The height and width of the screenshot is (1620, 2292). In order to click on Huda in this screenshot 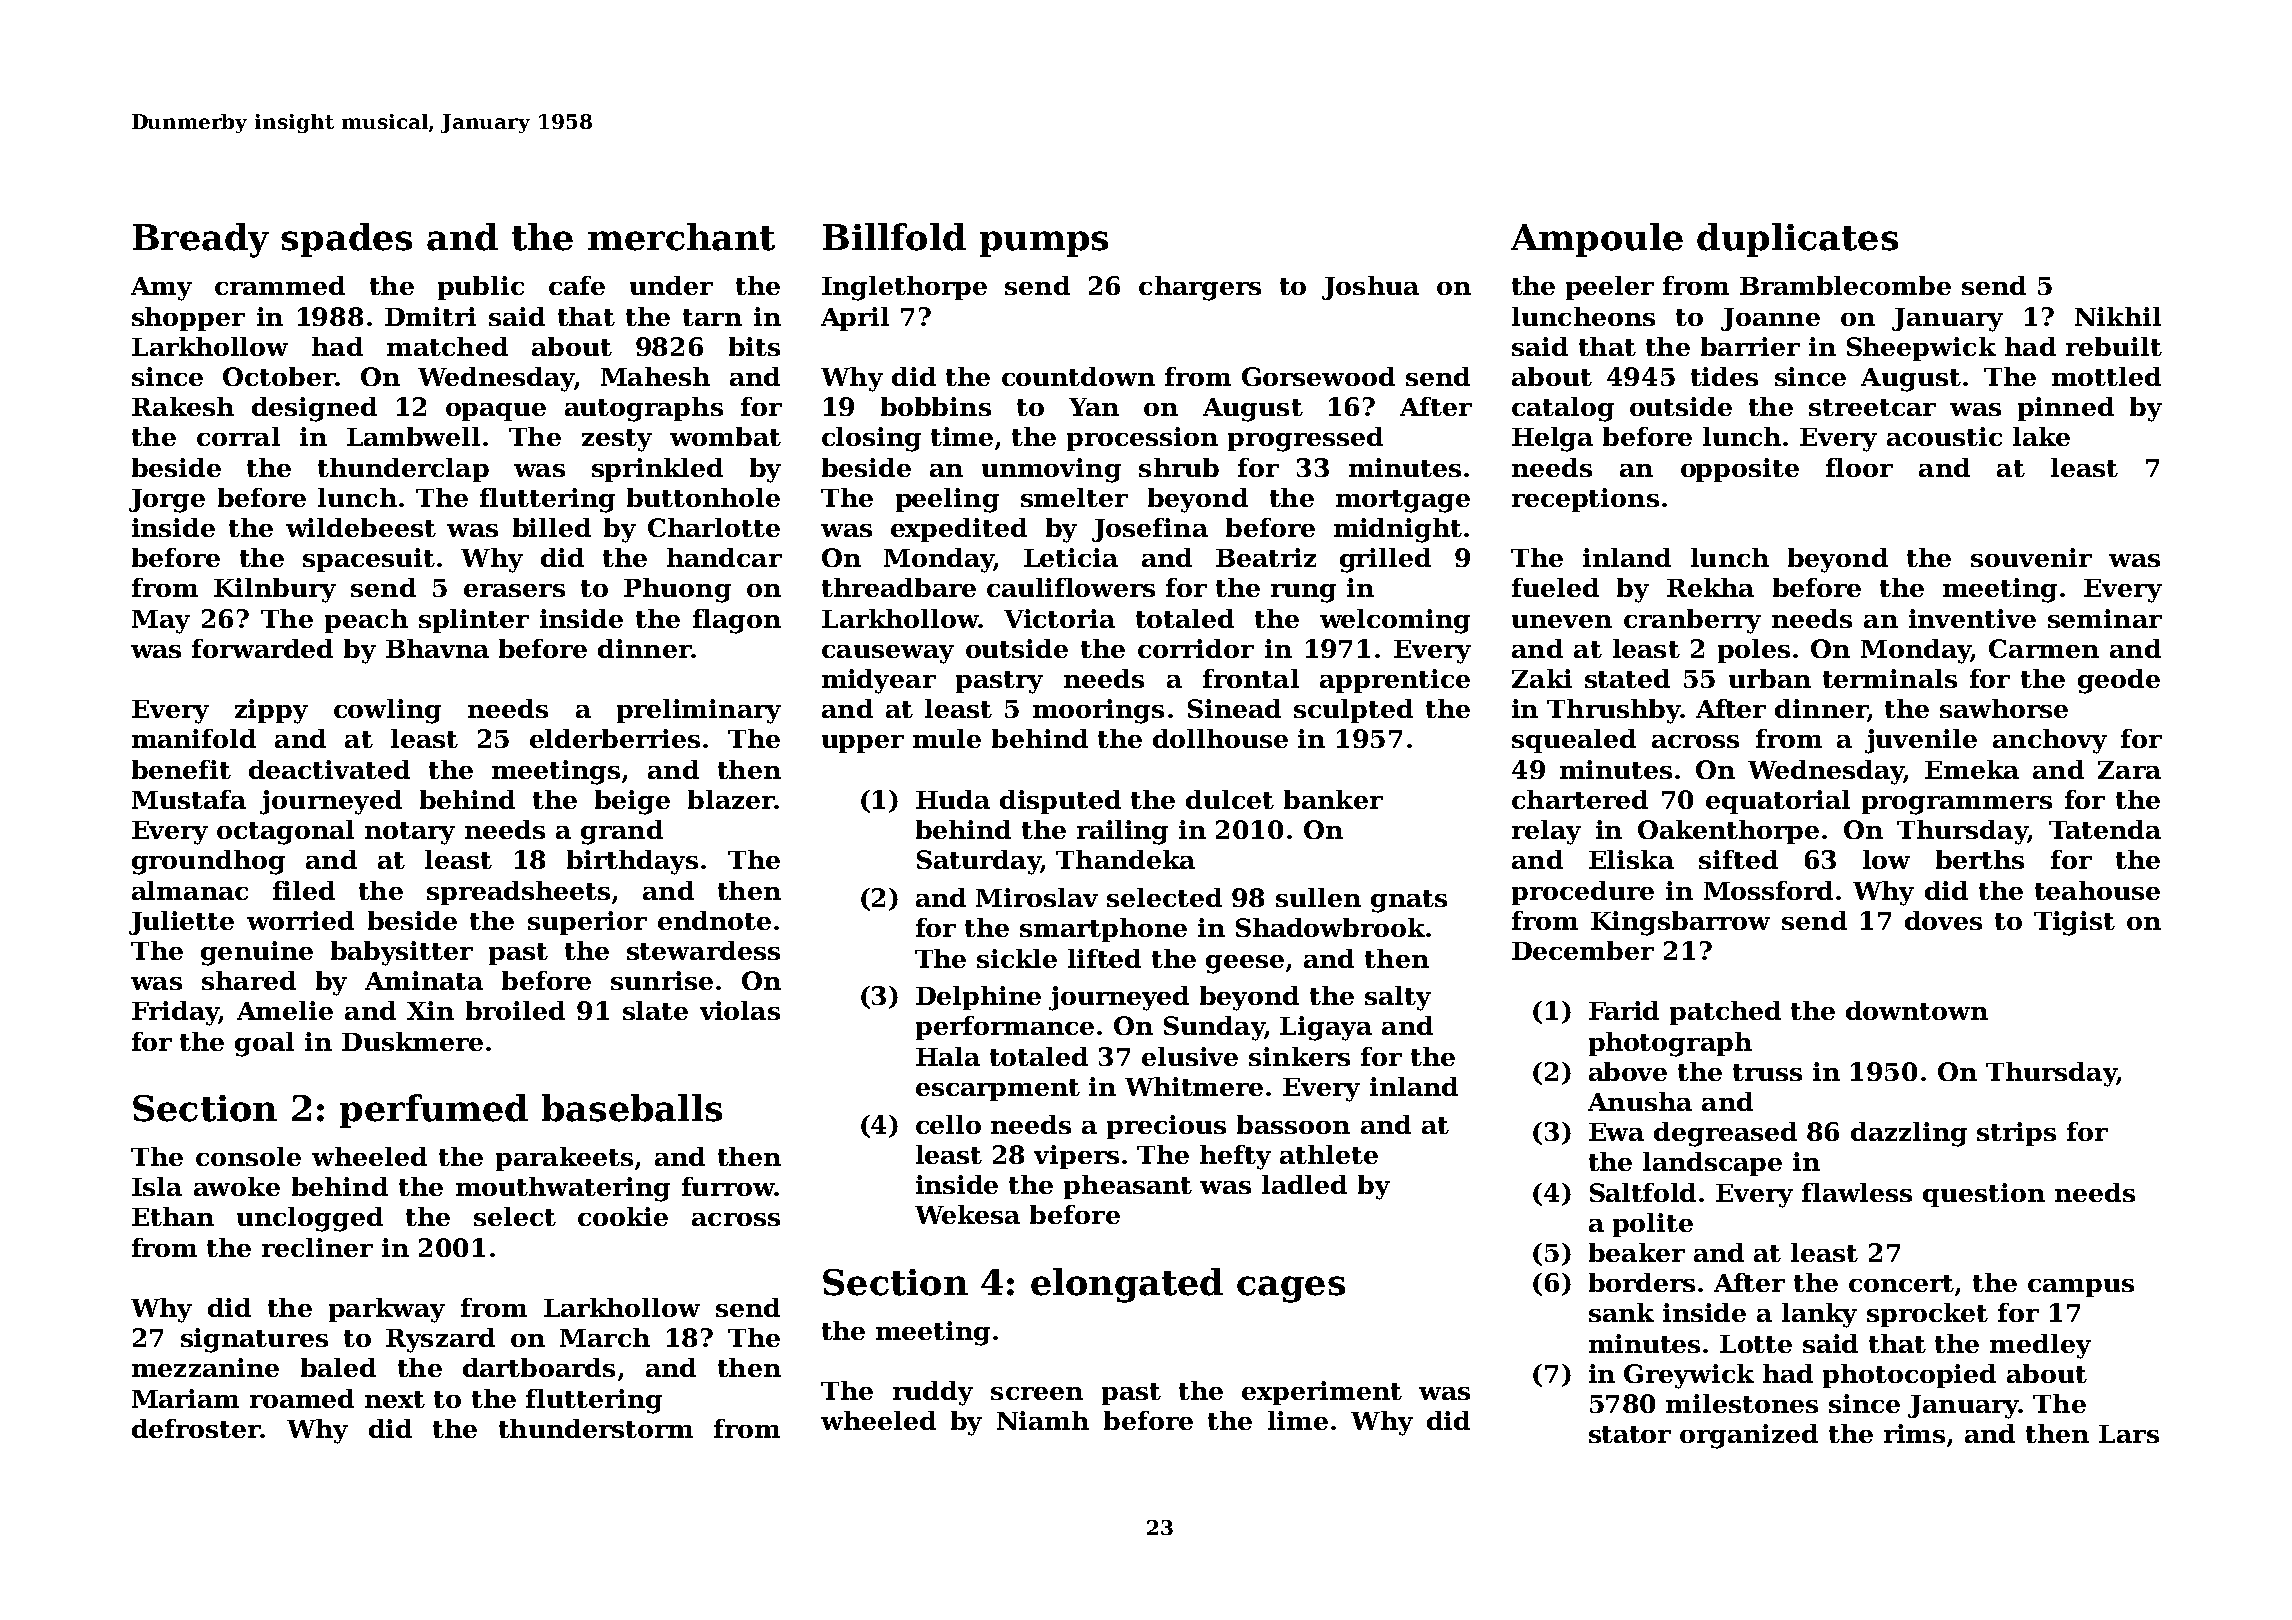, I will do `click(953, 799)`.
